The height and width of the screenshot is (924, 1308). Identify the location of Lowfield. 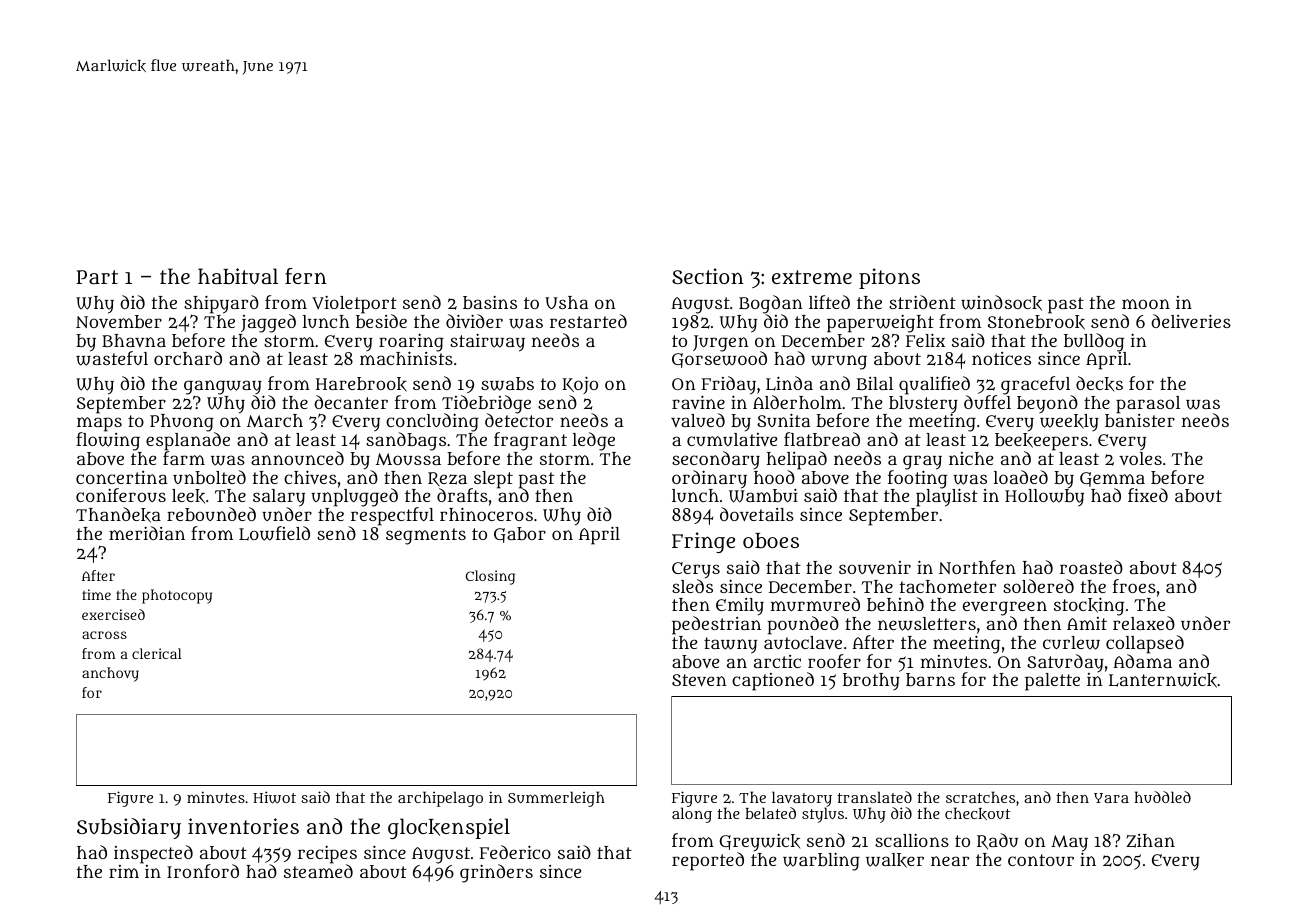
(274, 533).
